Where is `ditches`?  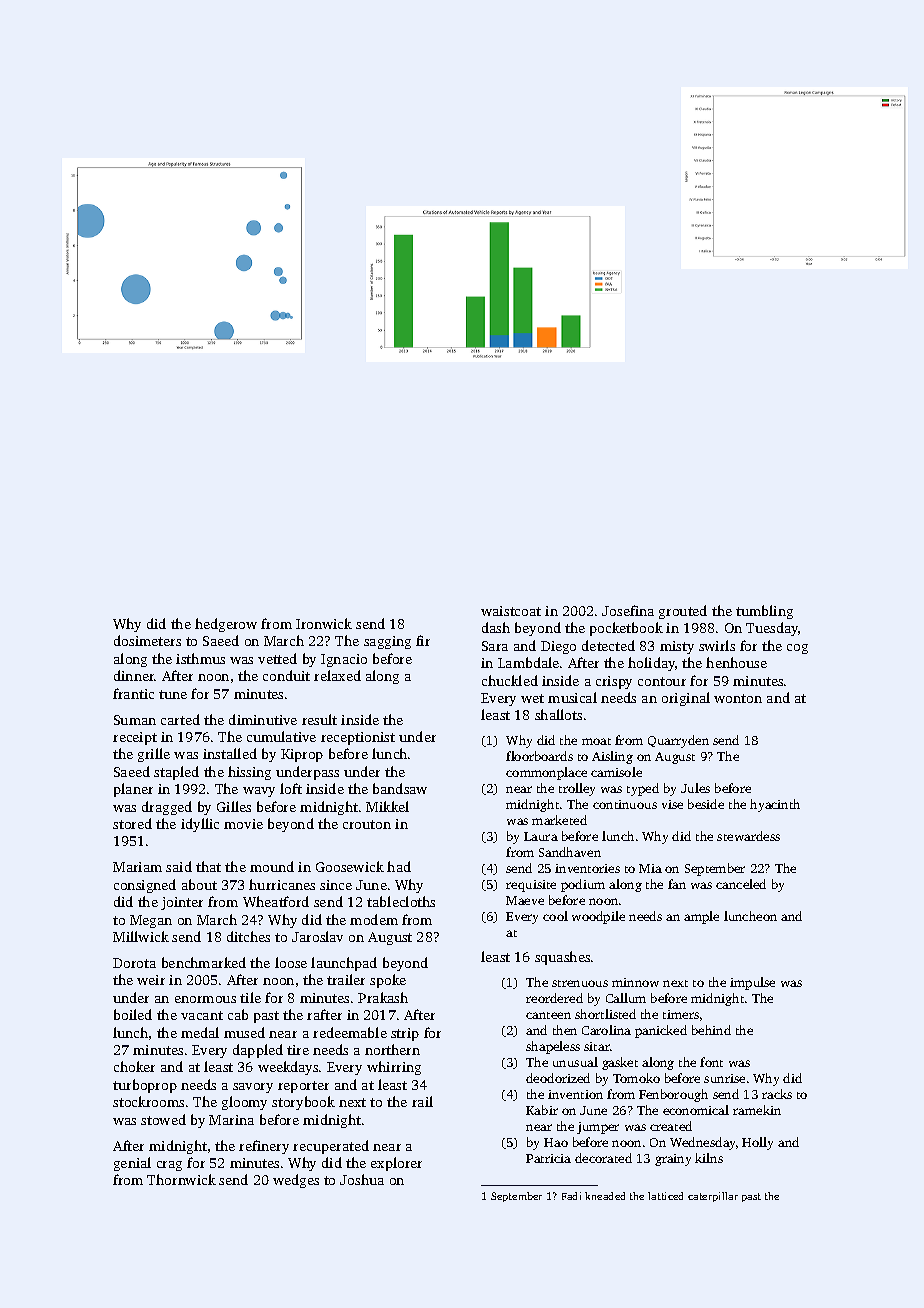 ditches is located at coordinates (248, 936).
